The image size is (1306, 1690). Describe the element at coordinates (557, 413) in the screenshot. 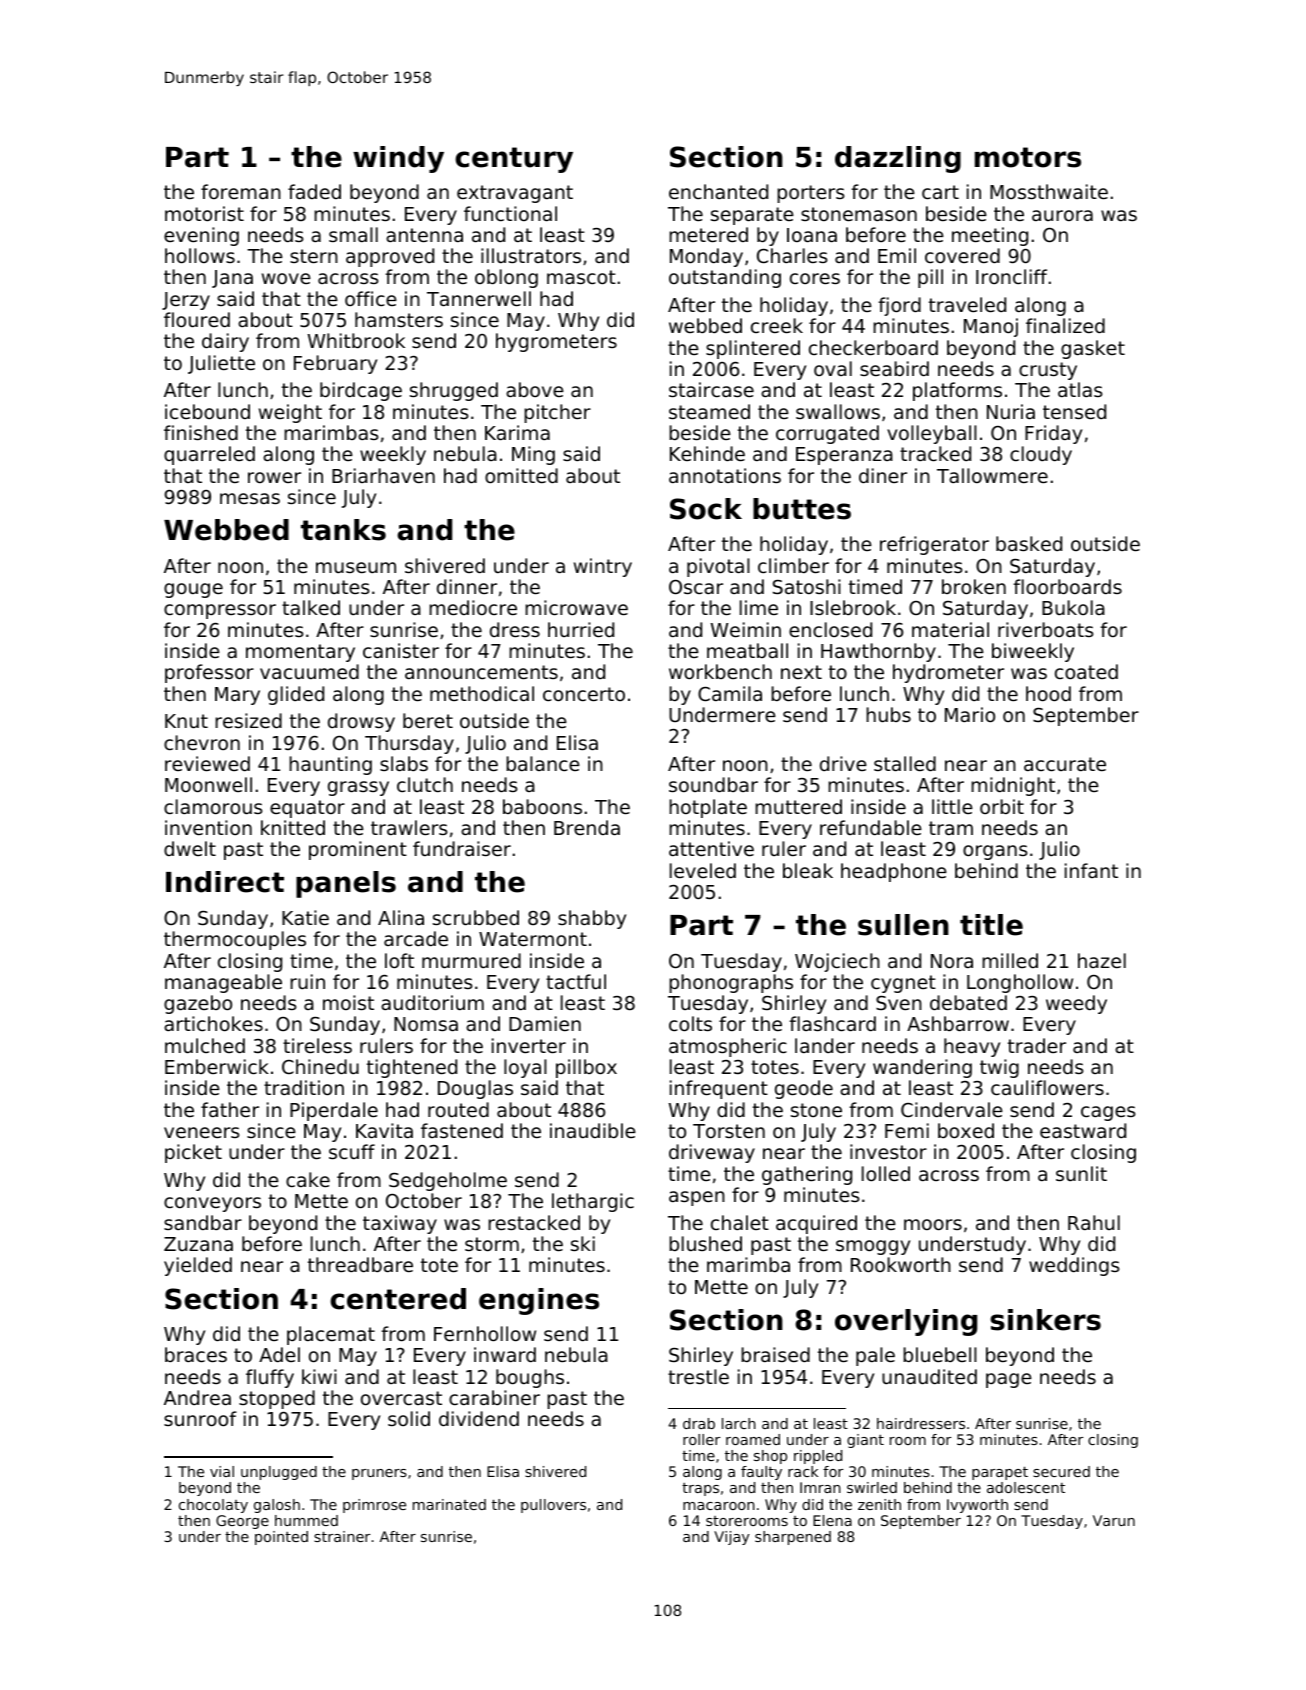

I see `pitcher` at that location.
